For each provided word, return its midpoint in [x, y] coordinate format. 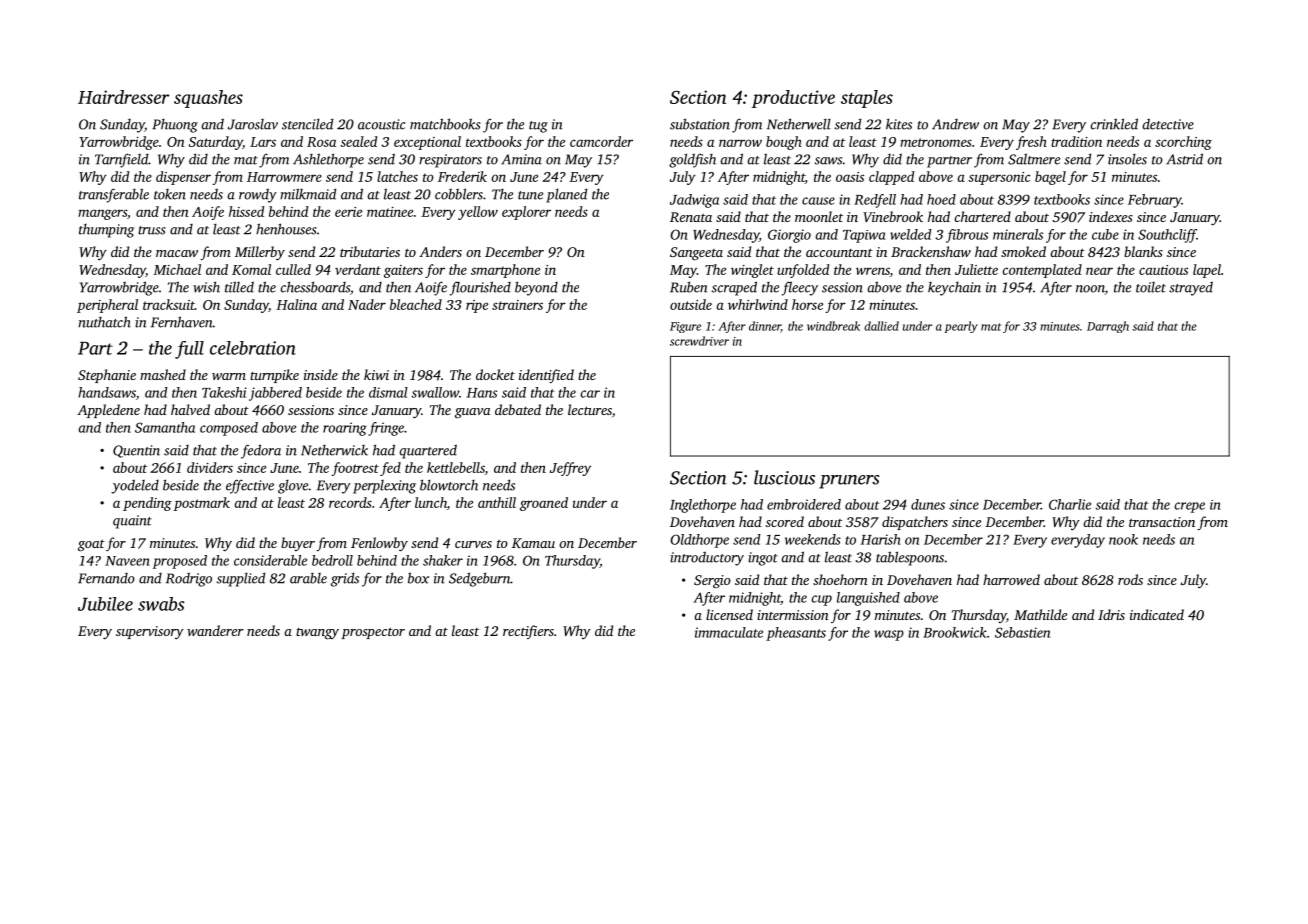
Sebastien [1022, 632]
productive [793, 99]
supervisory [150, 632]
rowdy [258, 195]
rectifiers [528, 632]
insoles [1127, 159]
